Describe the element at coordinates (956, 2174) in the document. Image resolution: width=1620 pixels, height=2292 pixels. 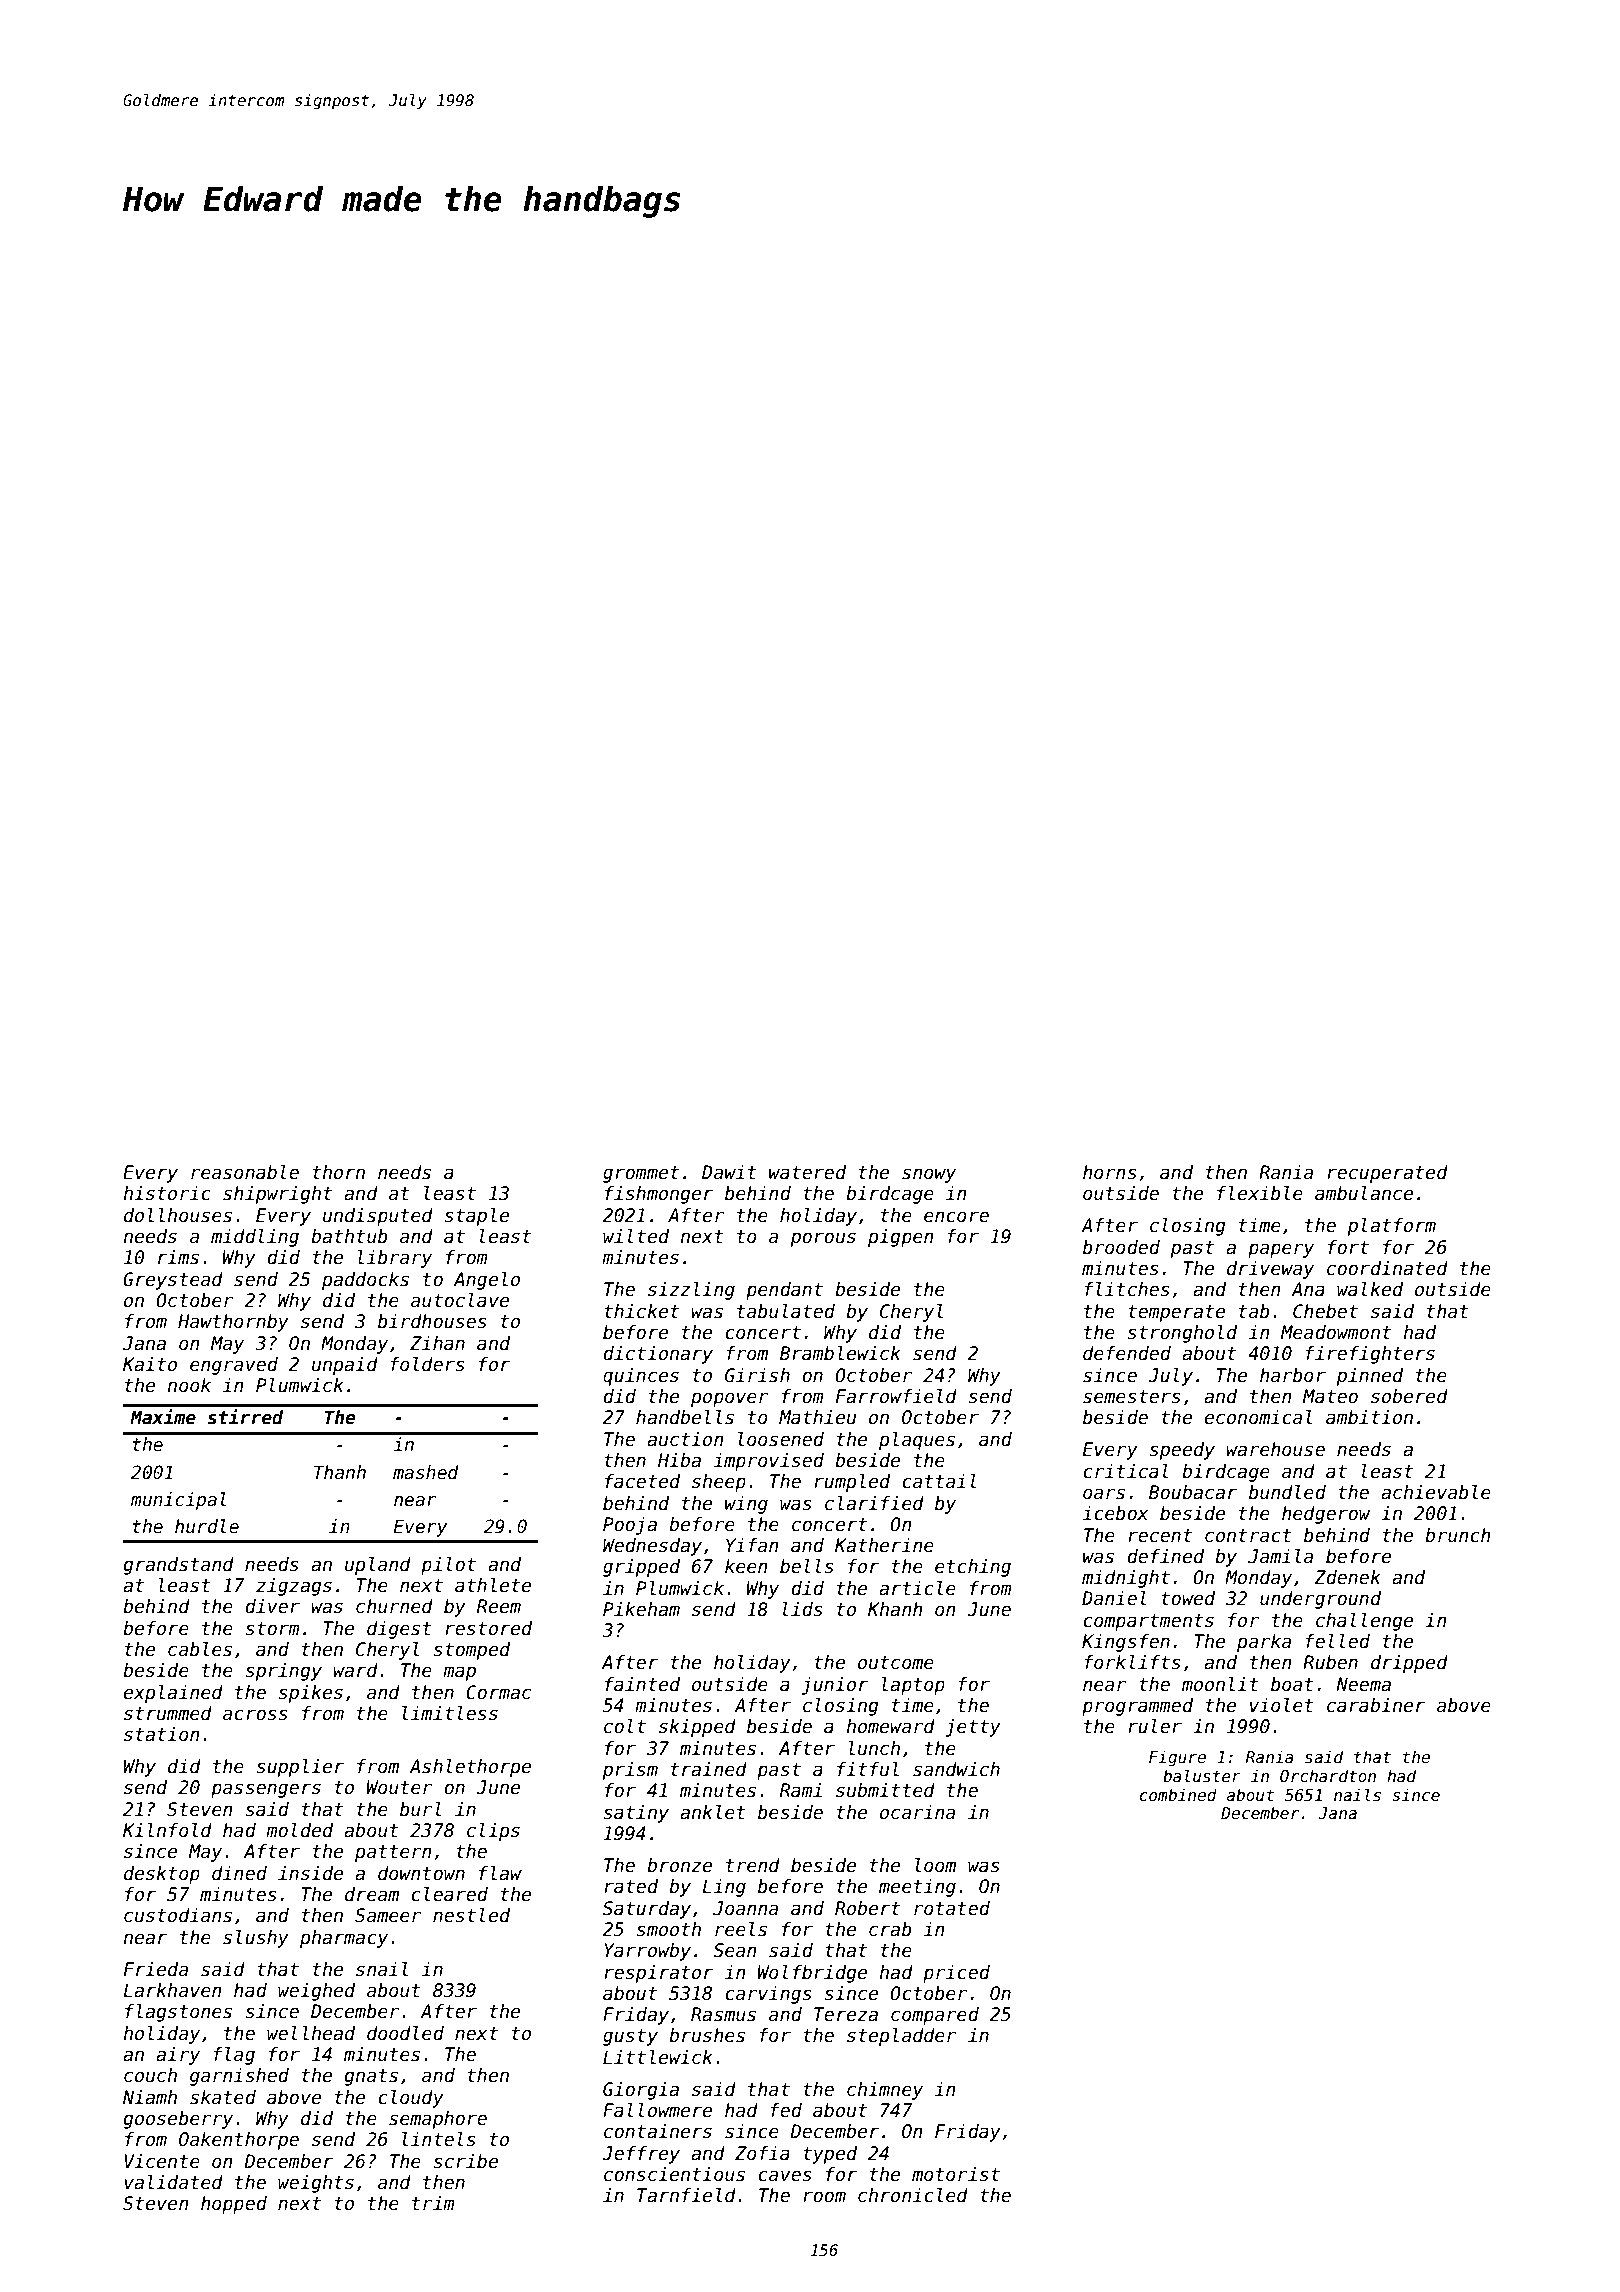
I see `motorist` at that location.
